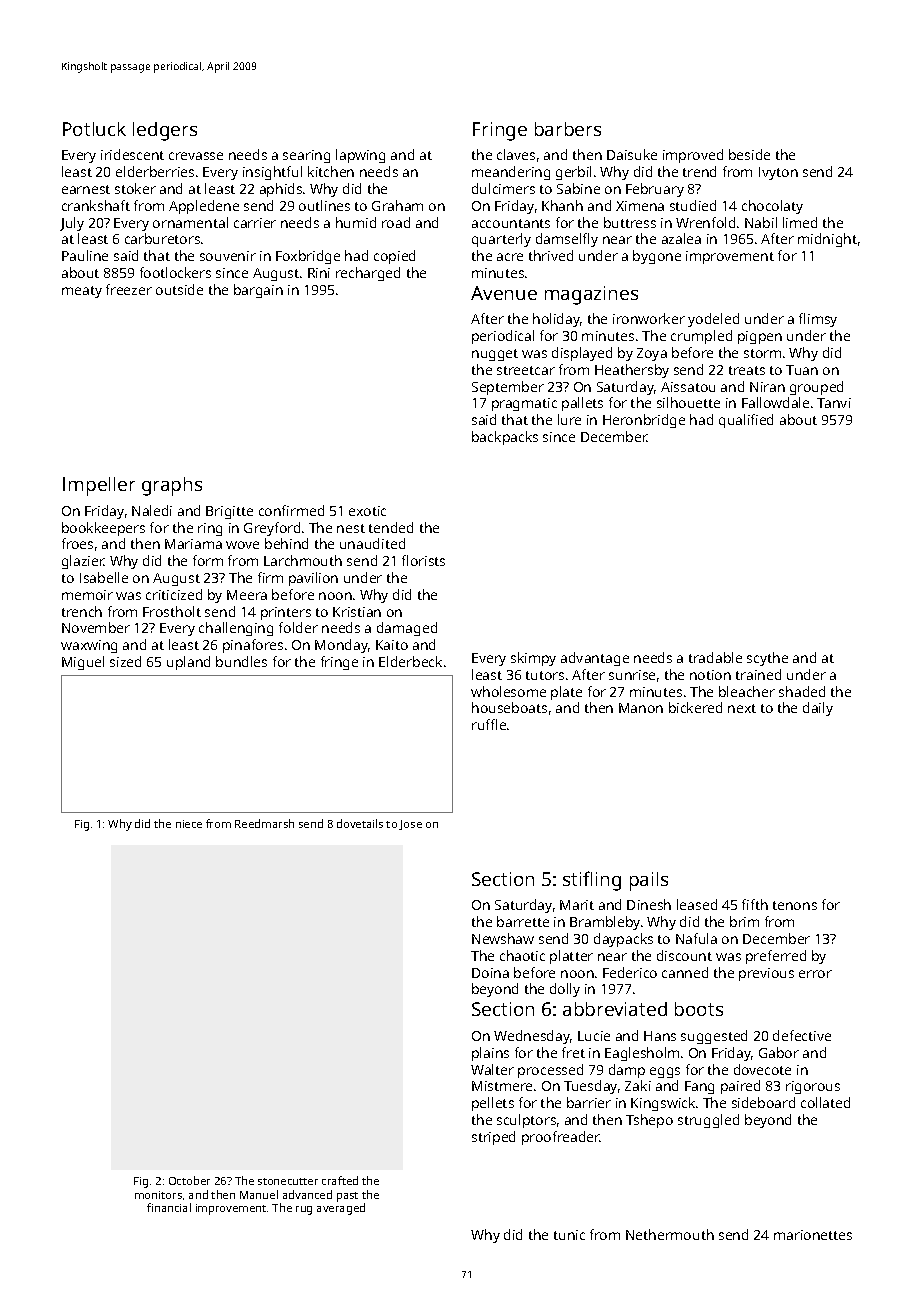  I want to click on financial, so click(169, 1207).
